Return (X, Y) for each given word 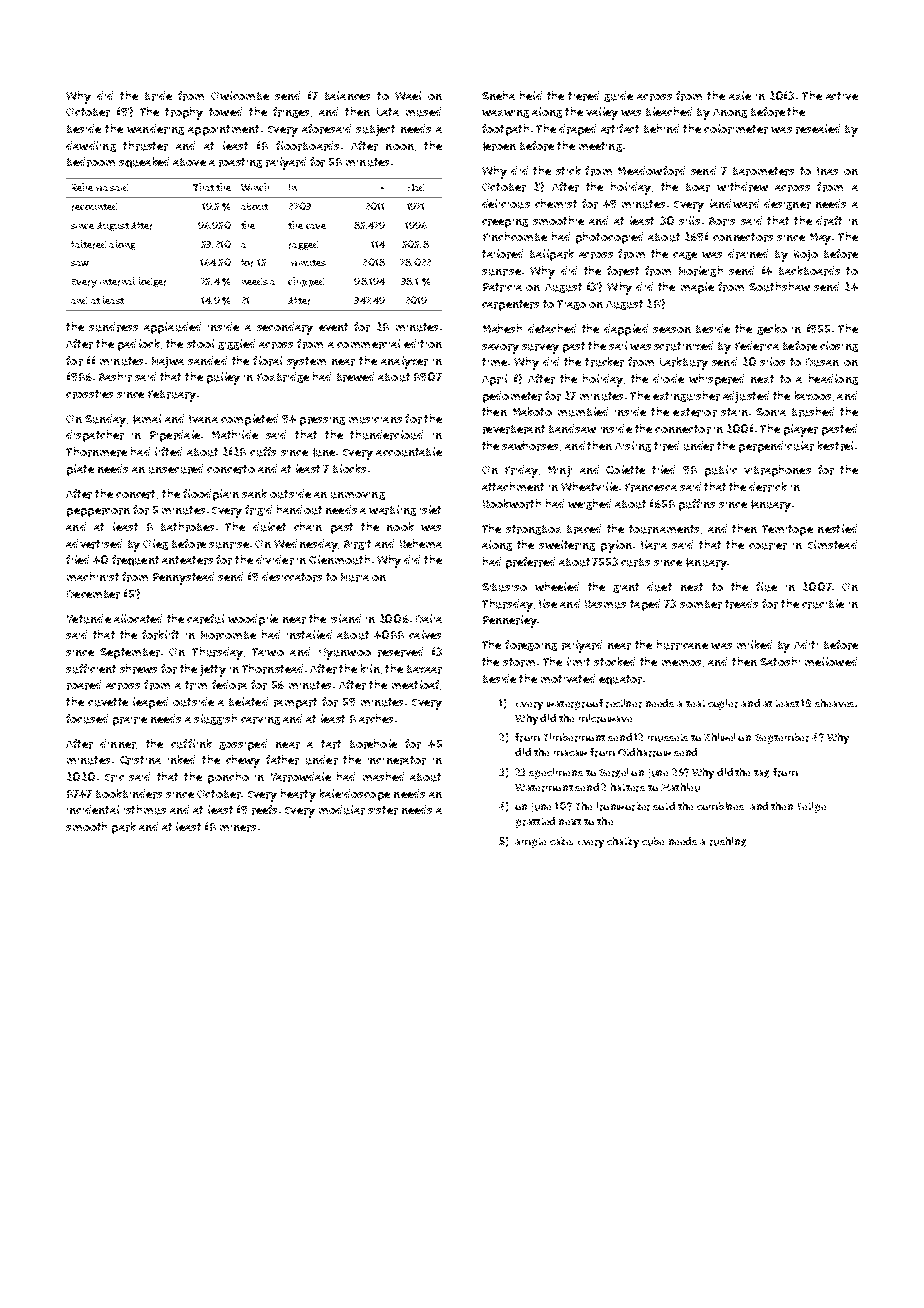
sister (383, 810)
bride (158, 96)
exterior (695, 412)
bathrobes (187, 527)
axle (740, 95)
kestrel (835, 446)
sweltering (567, 545)
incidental (93, 809)
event (333, 327)
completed (249, 420)
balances (347, 95)
